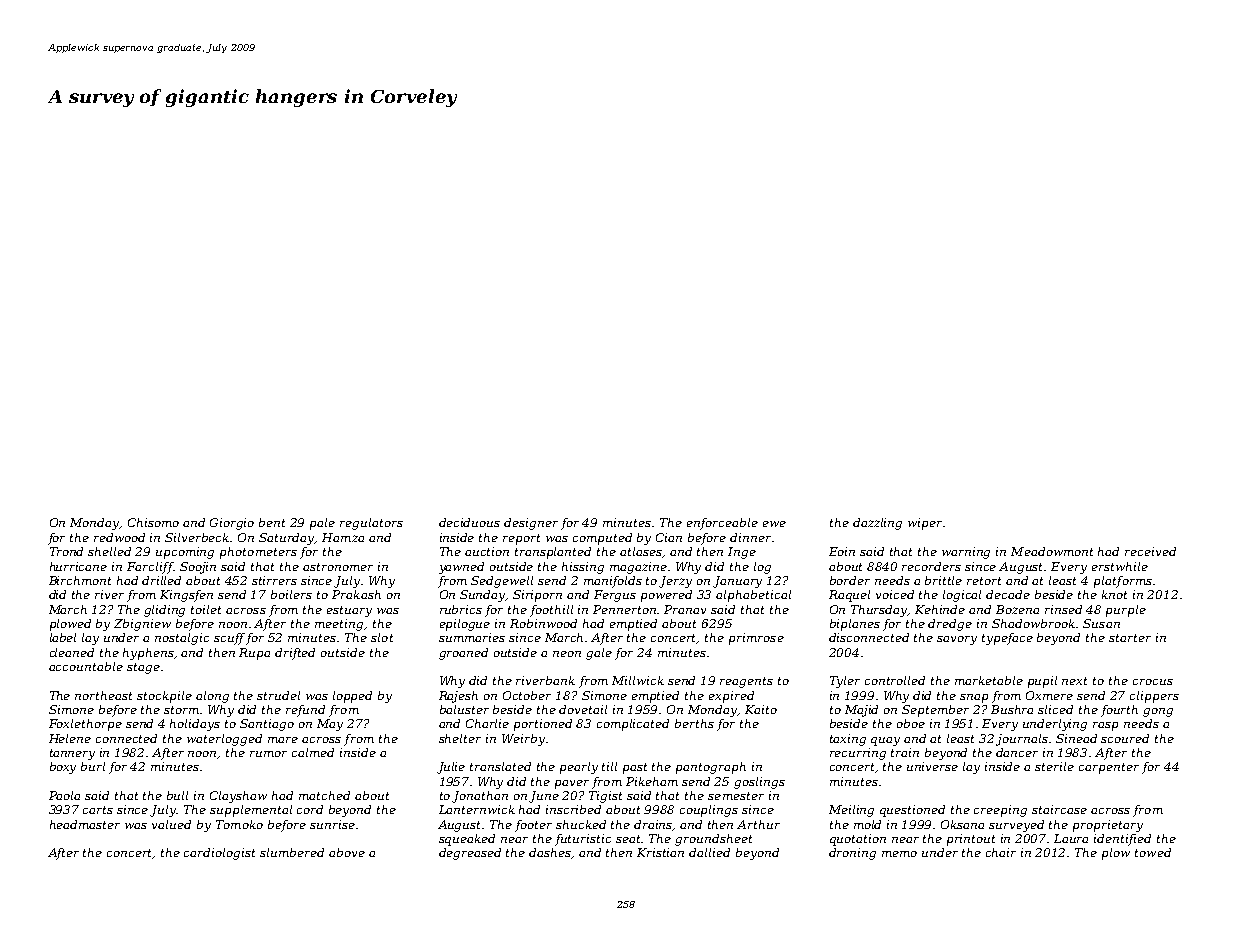  I want to click on designer, so click(531, 524).
